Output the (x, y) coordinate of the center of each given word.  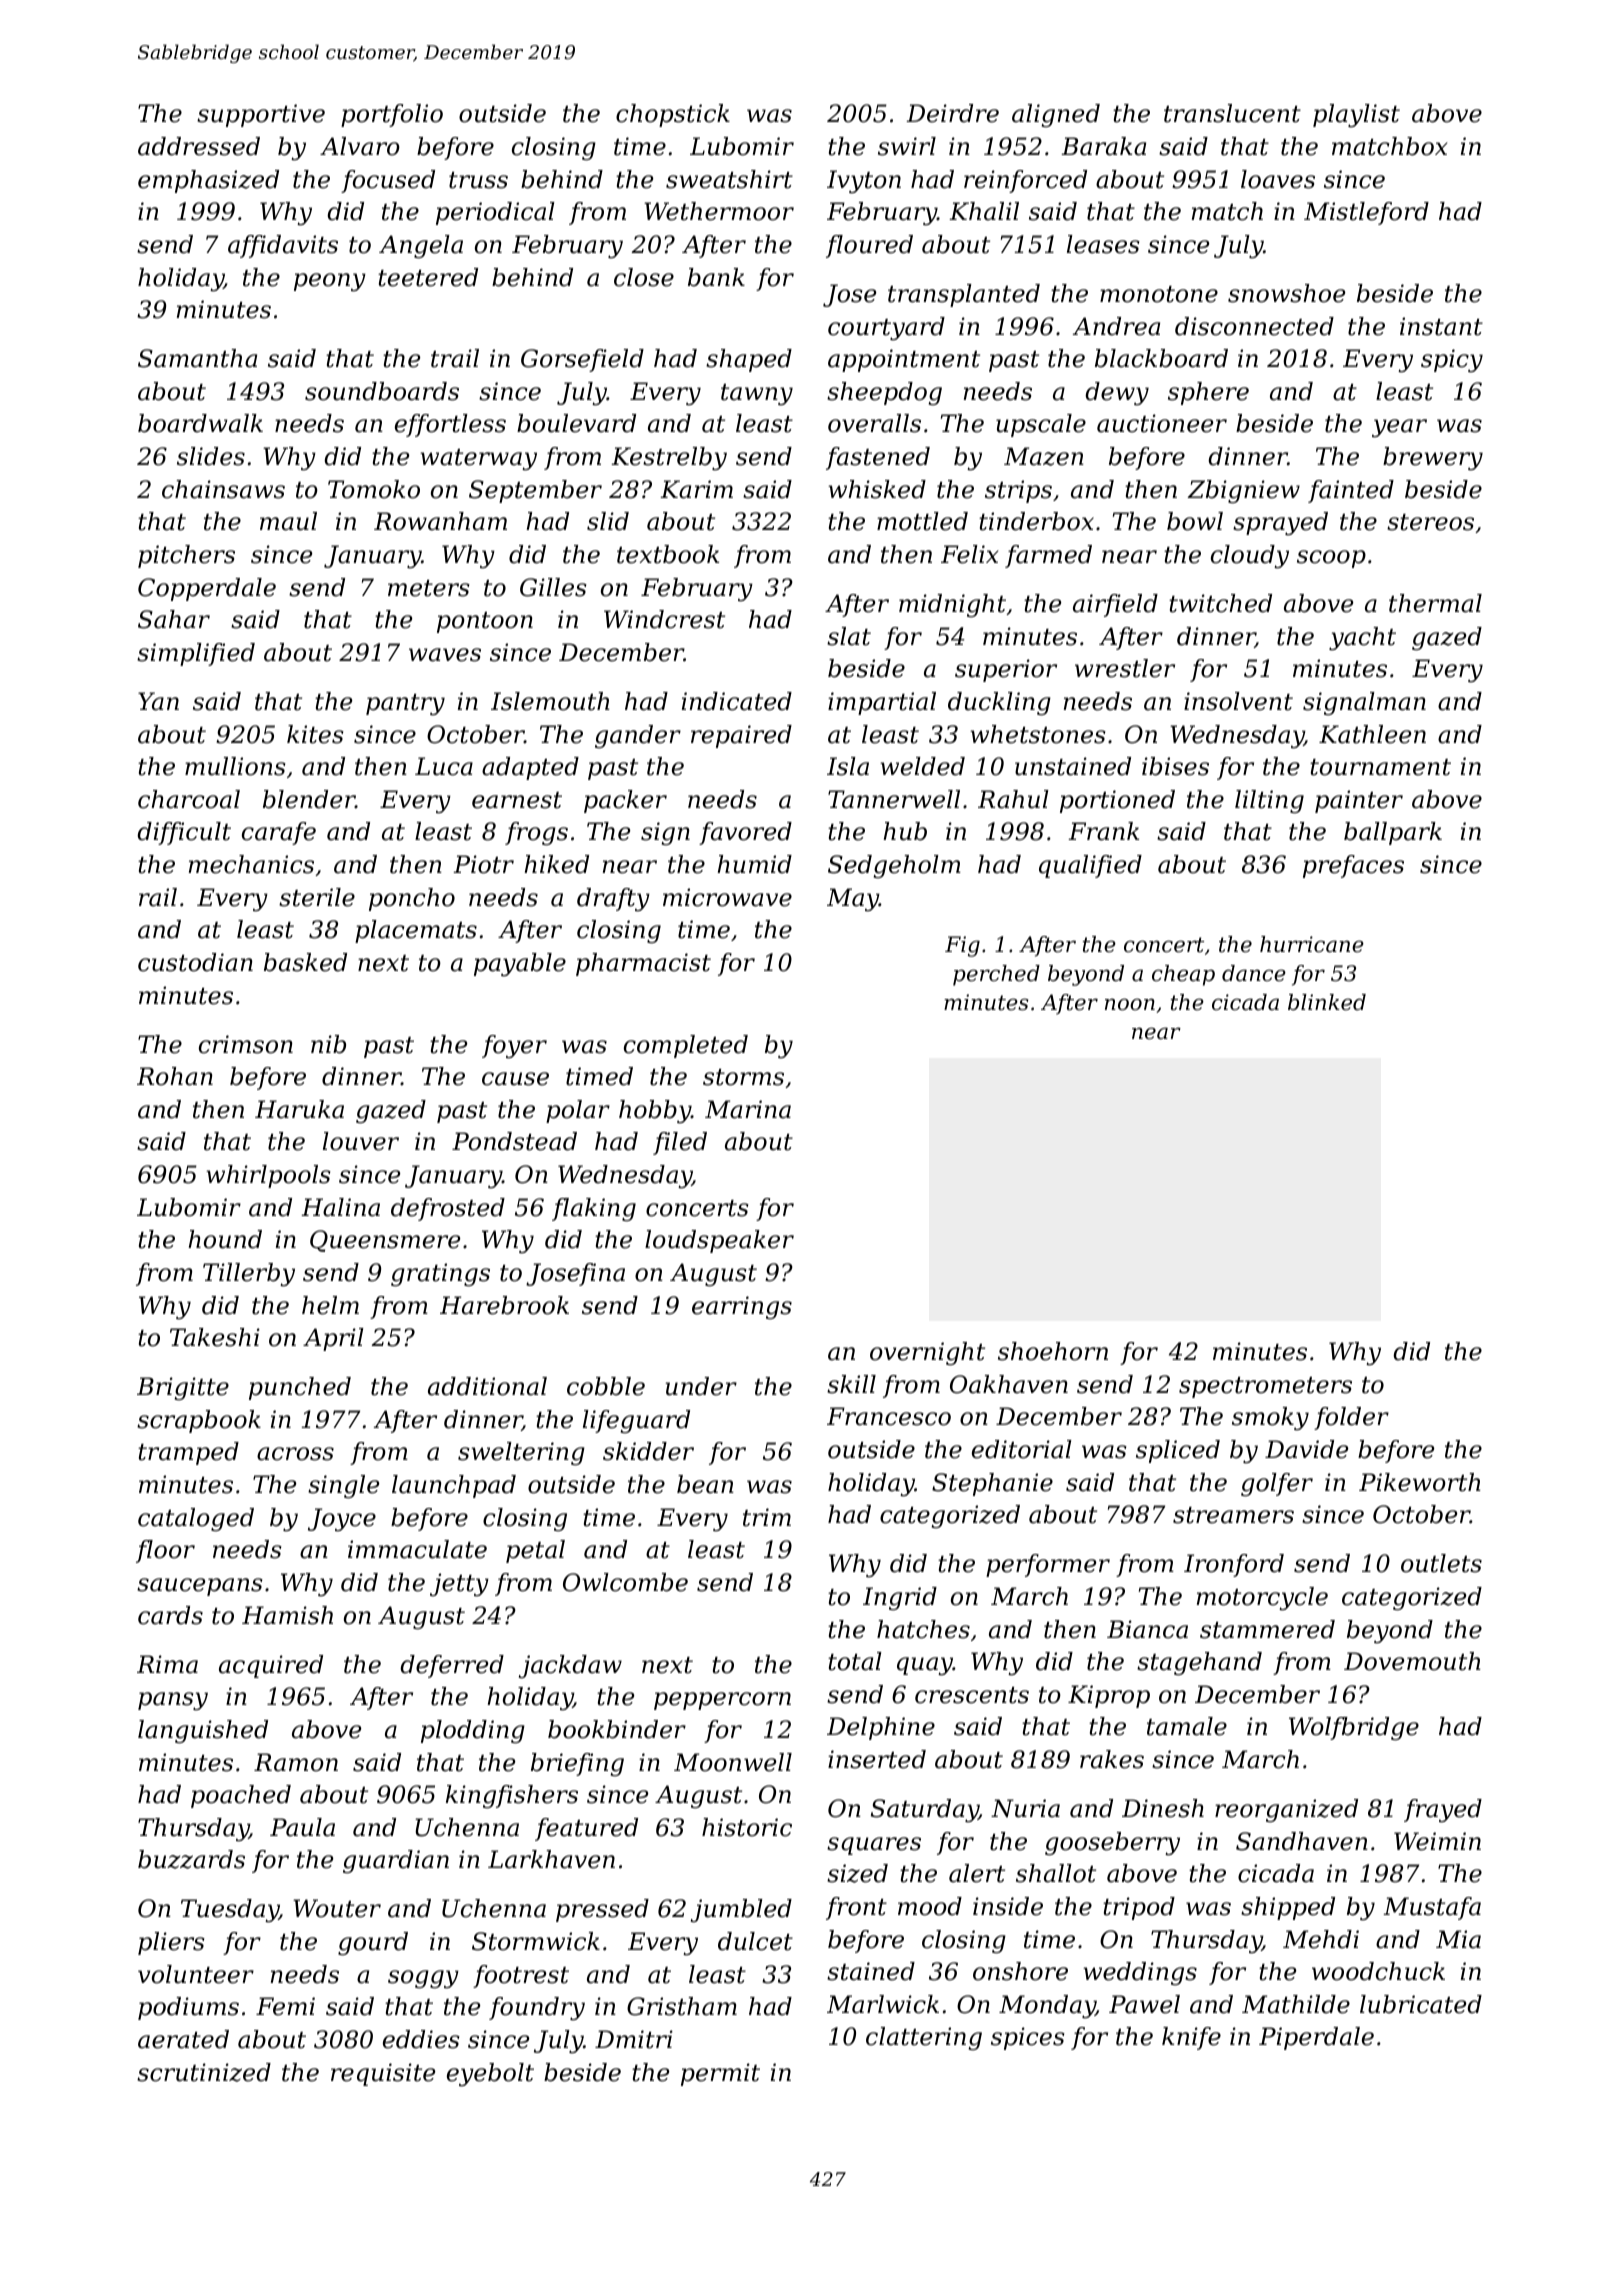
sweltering (521, 1454)
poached (241, 1796)
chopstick (673, 115)
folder (1351, 1418)
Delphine (881, 1728)
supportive (261, 115)
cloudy (1250, 557)
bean (705, 1484)
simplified (196, 654)
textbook (668, 554)
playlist (1356, 116)
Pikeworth (1420, 1482)
